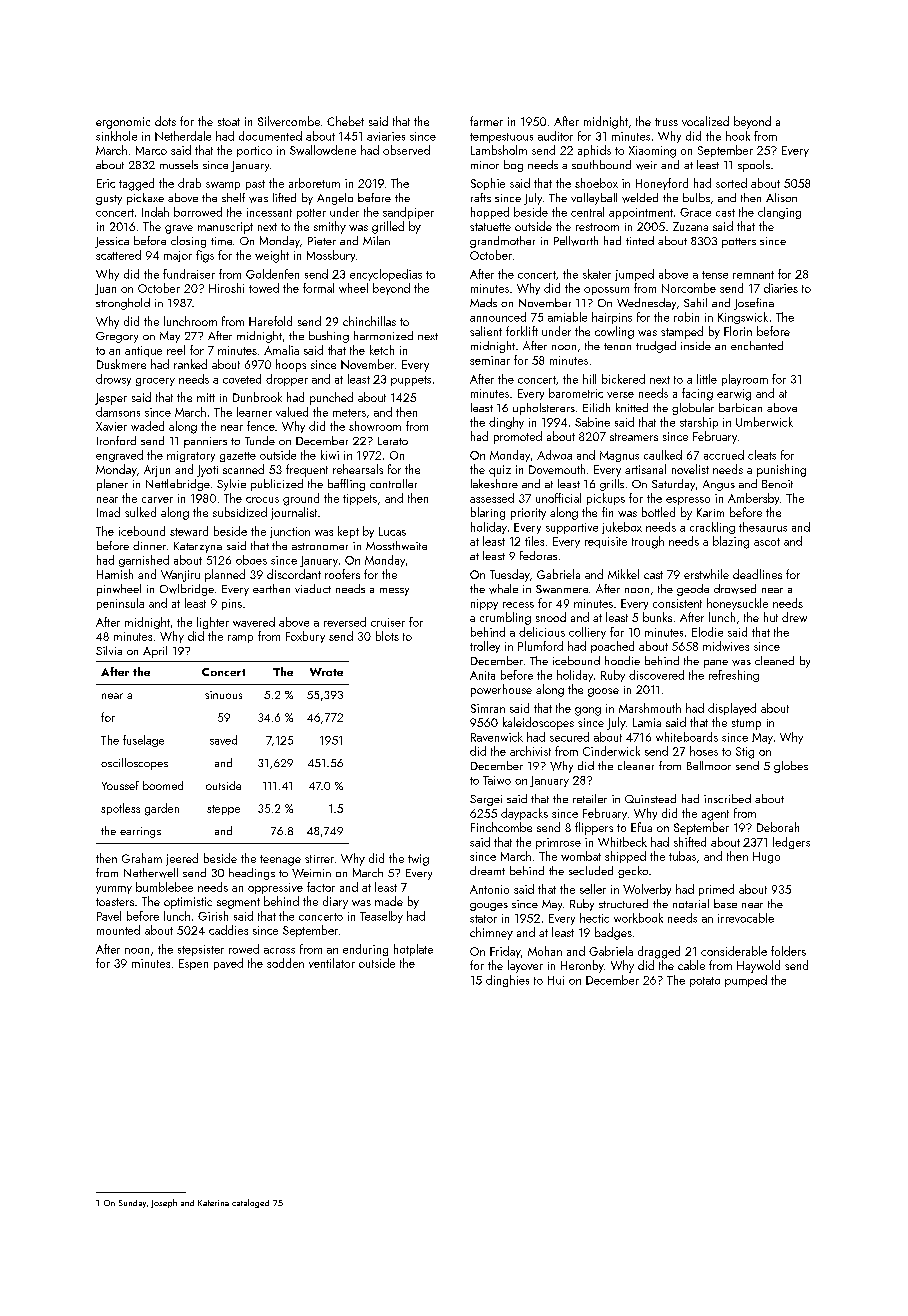  I want to click on potato, so click(705, 982).
